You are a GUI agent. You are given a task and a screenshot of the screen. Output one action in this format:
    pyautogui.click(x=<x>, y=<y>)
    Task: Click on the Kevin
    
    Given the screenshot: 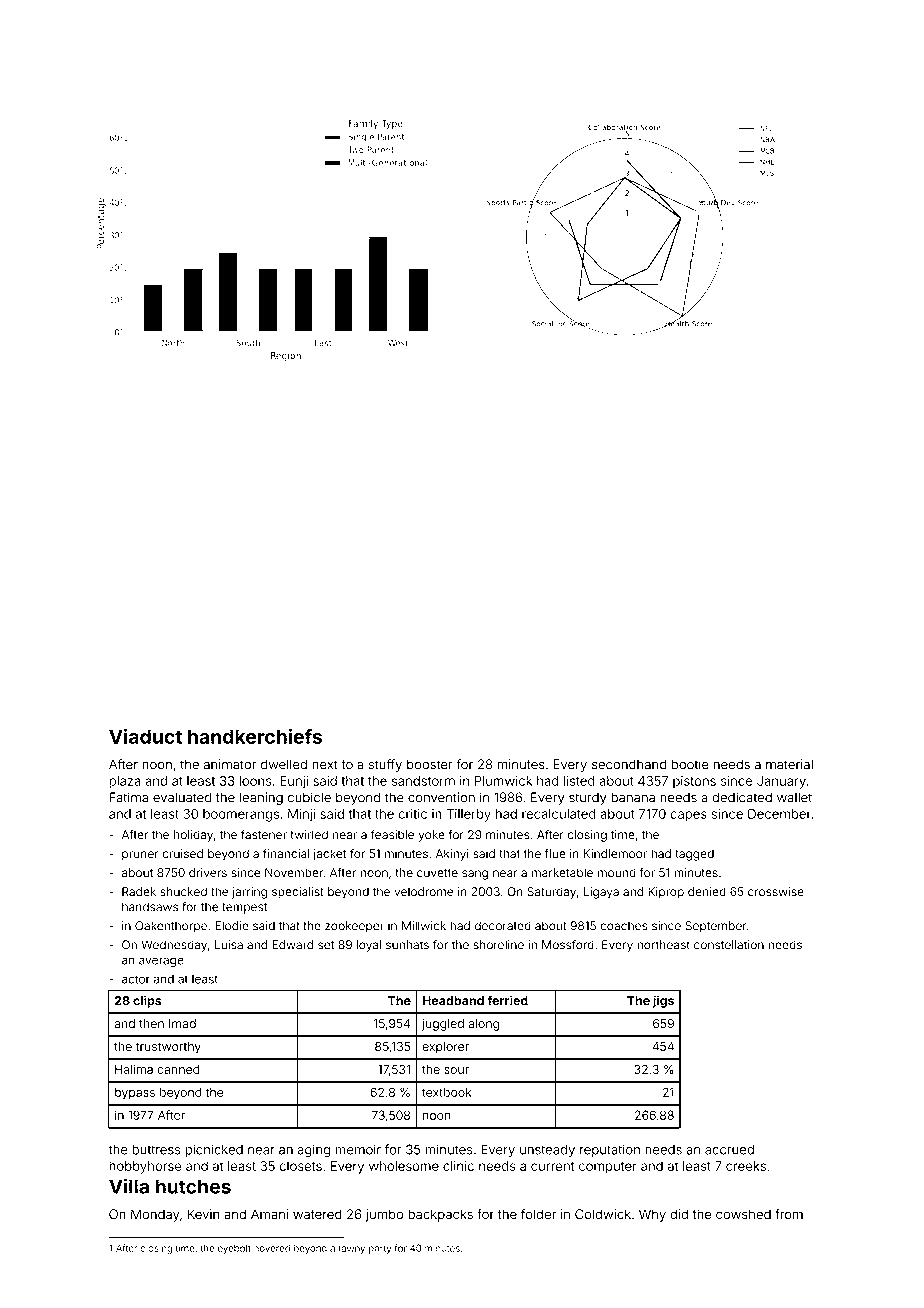 What is the action you would take?
    pyautogui.click(x=204, y=1214)
